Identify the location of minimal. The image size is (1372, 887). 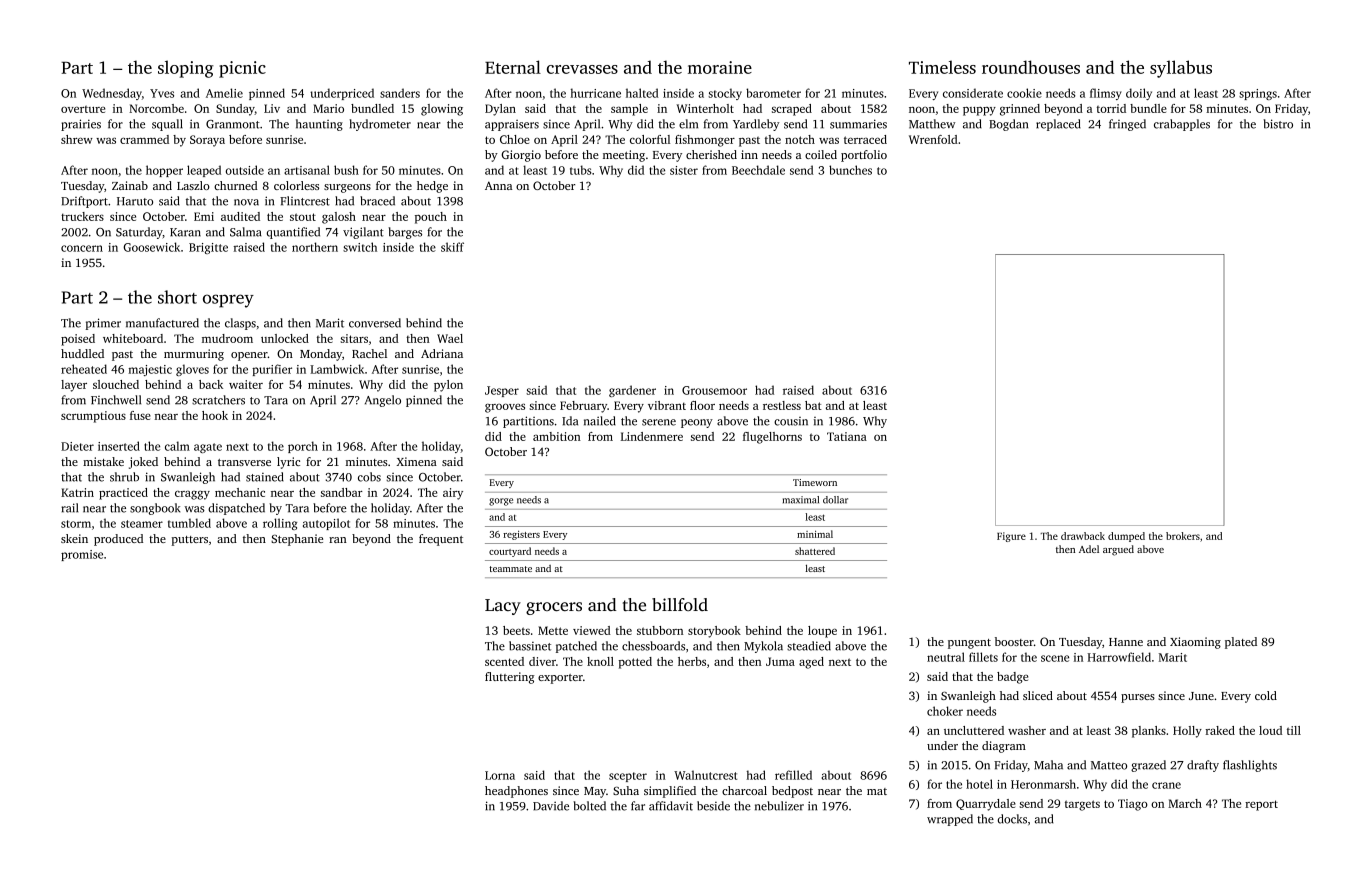
(815, 534).
